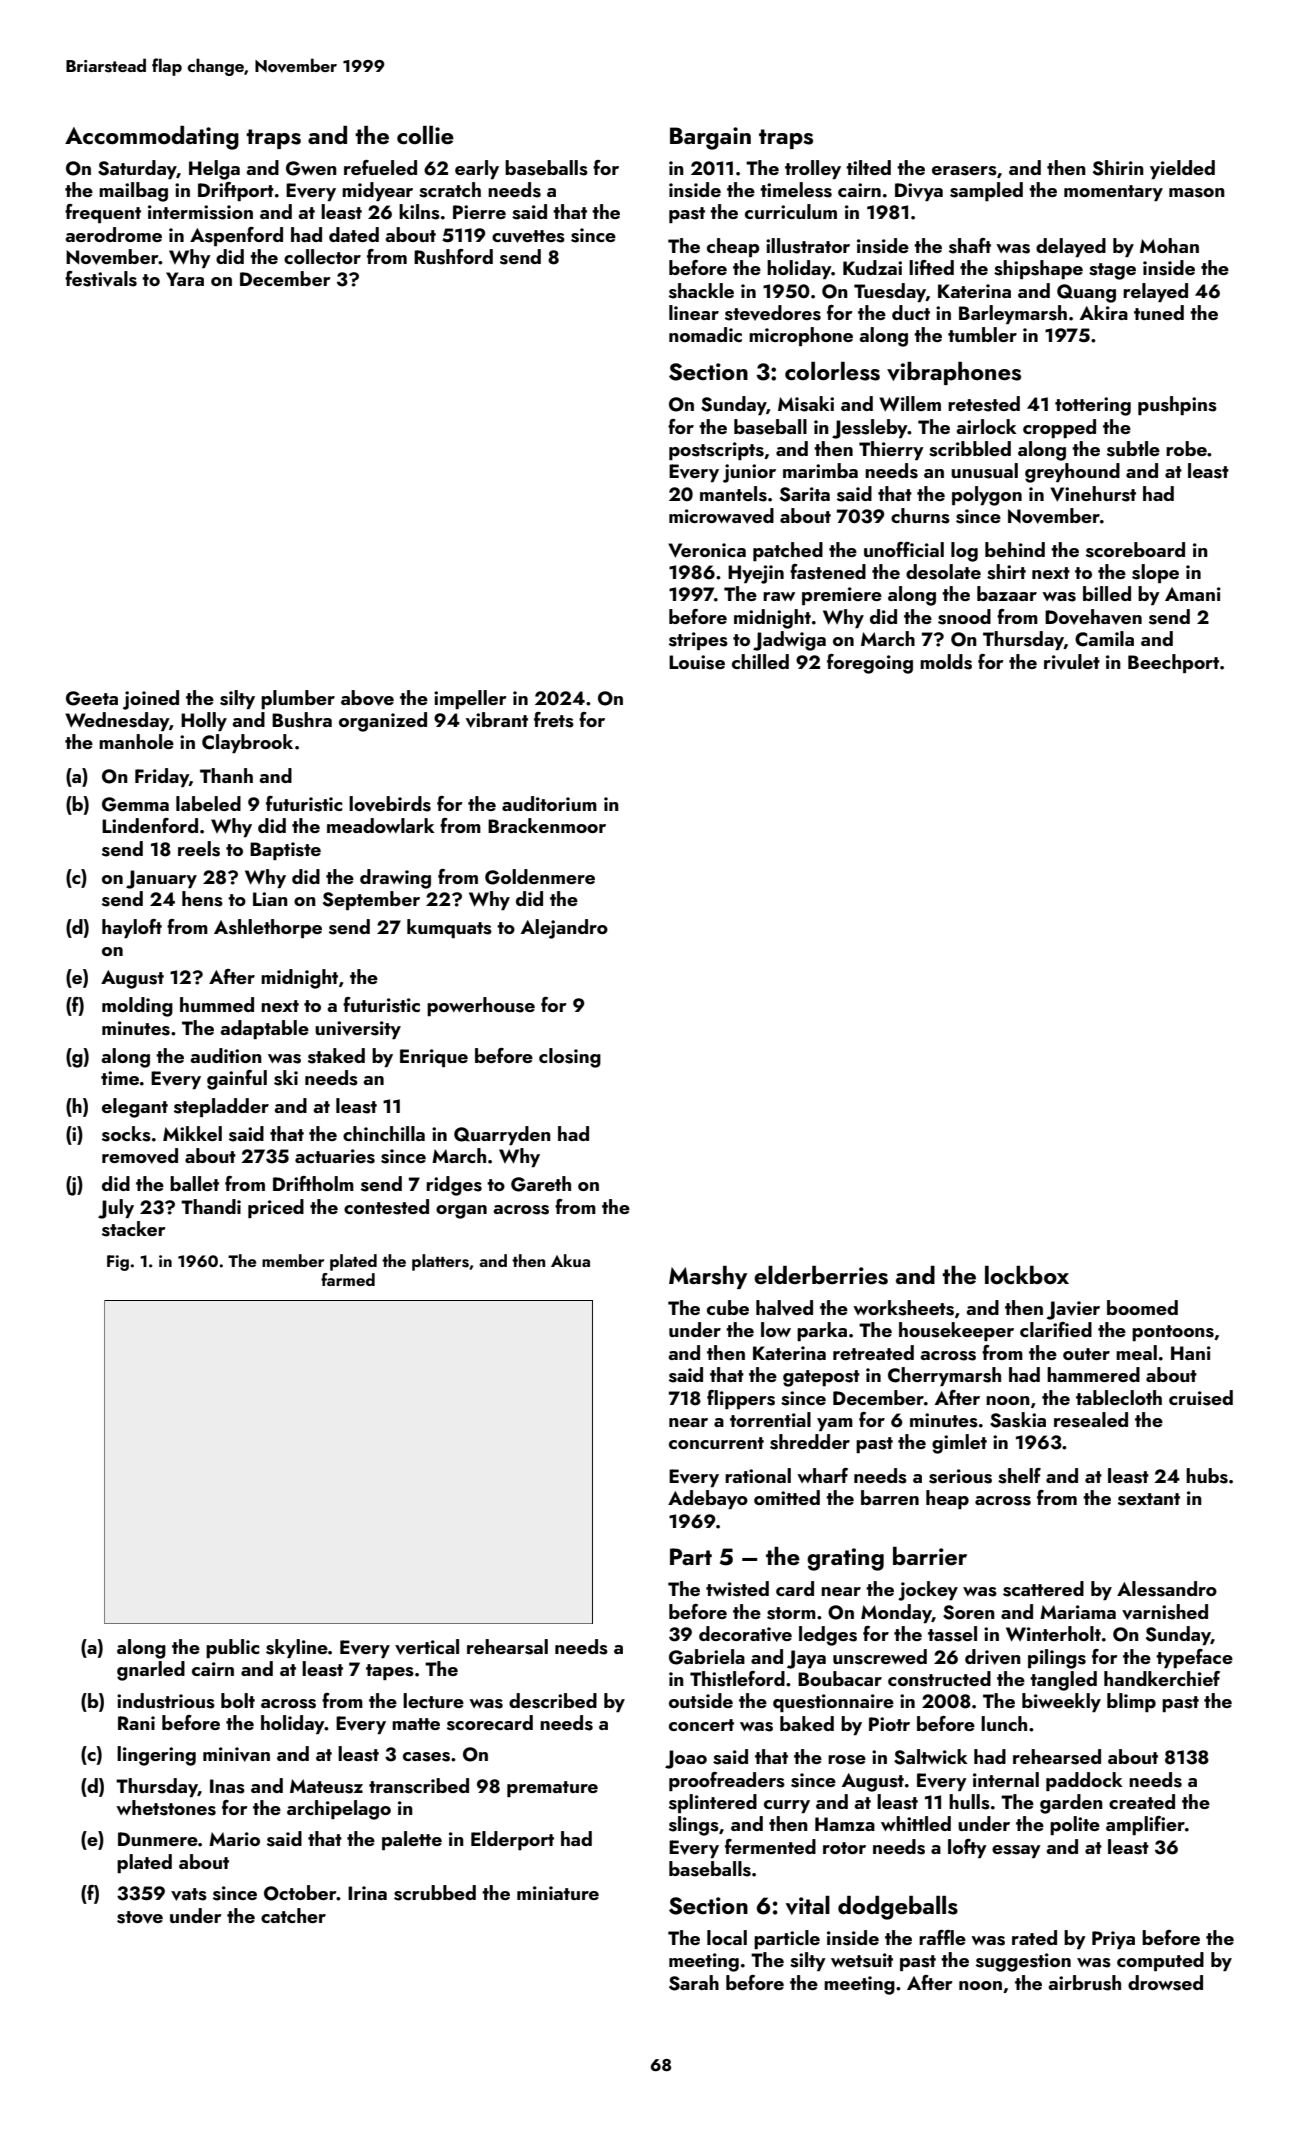 This document has height=2142, width=1300. Describe the element at coordinates (727, 1937) in the document. I see `local` at that location.
